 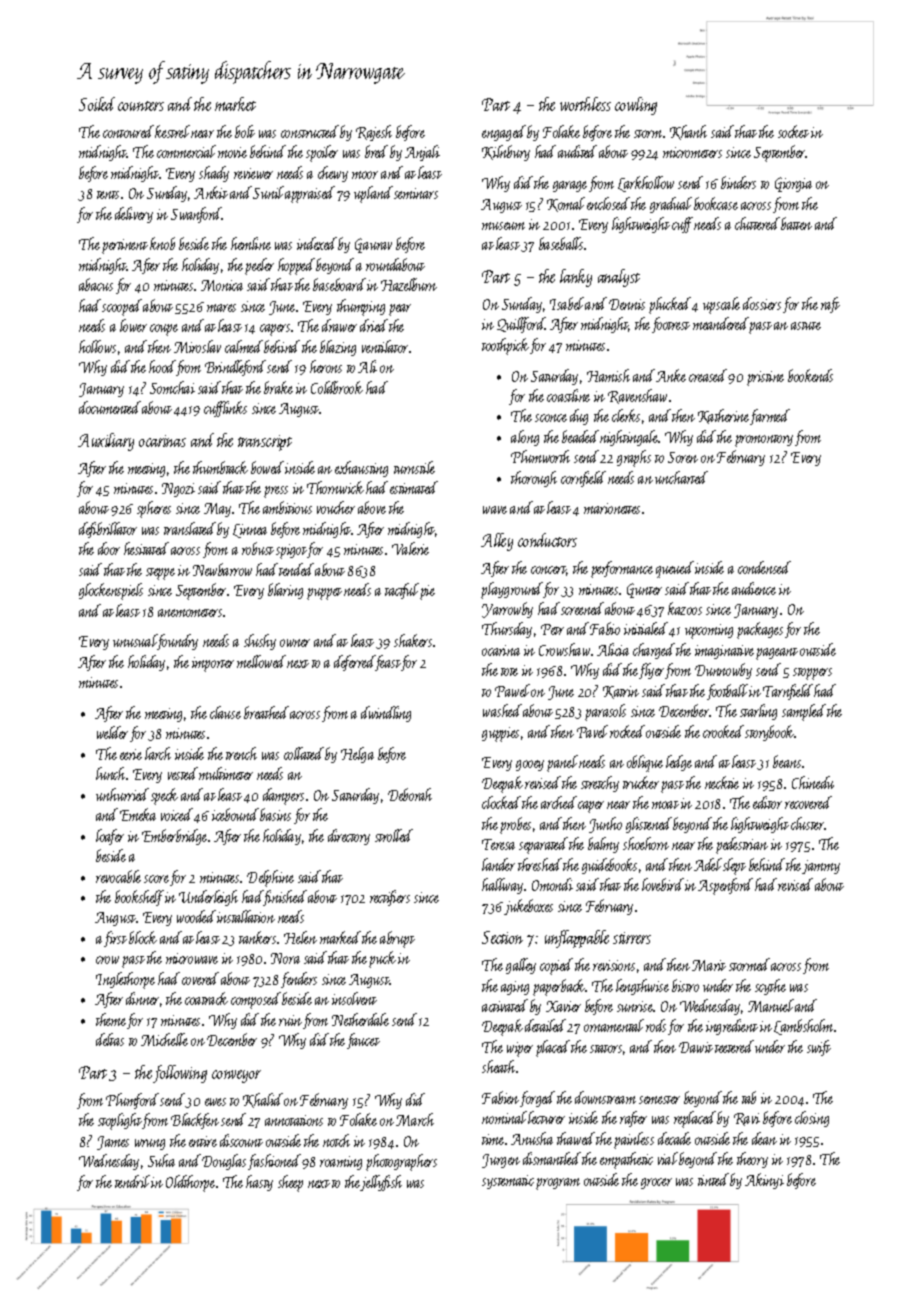 What do you see at coordinates (310, 131) in the image?
I see `constructed` at bounding box center [310, 131].
